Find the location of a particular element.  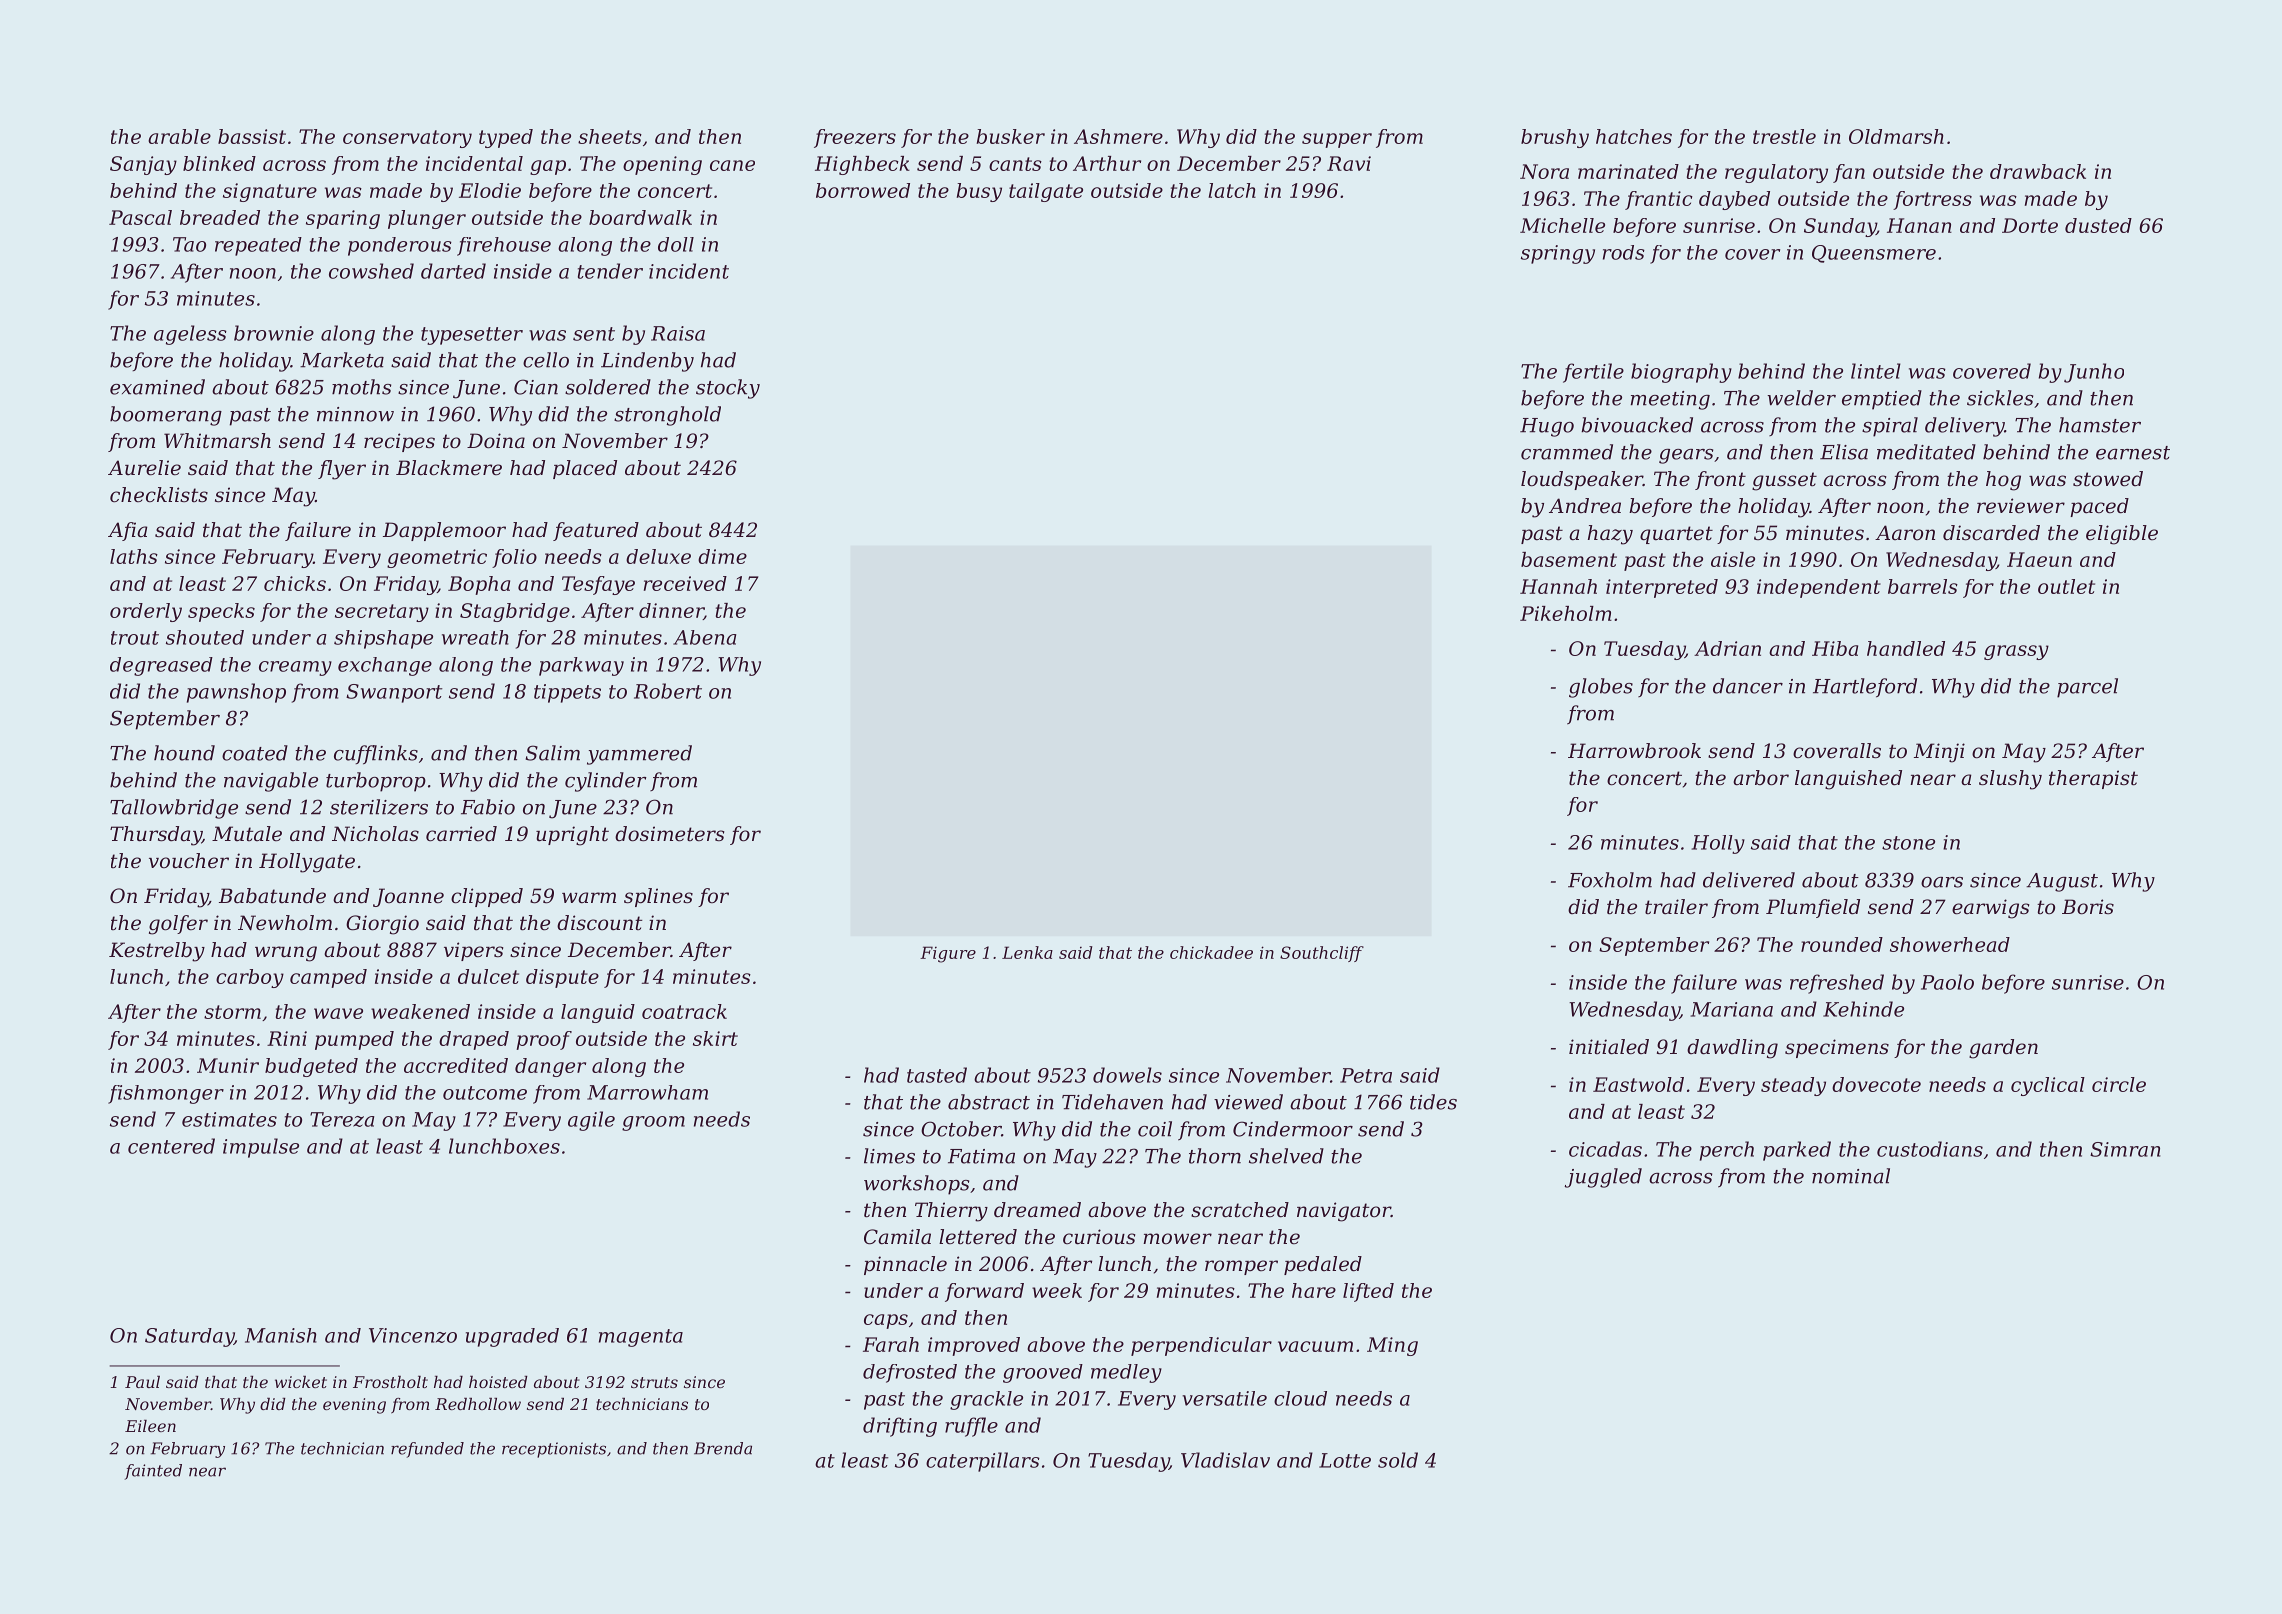

Andrea is located at coordinates (1585, 506).
